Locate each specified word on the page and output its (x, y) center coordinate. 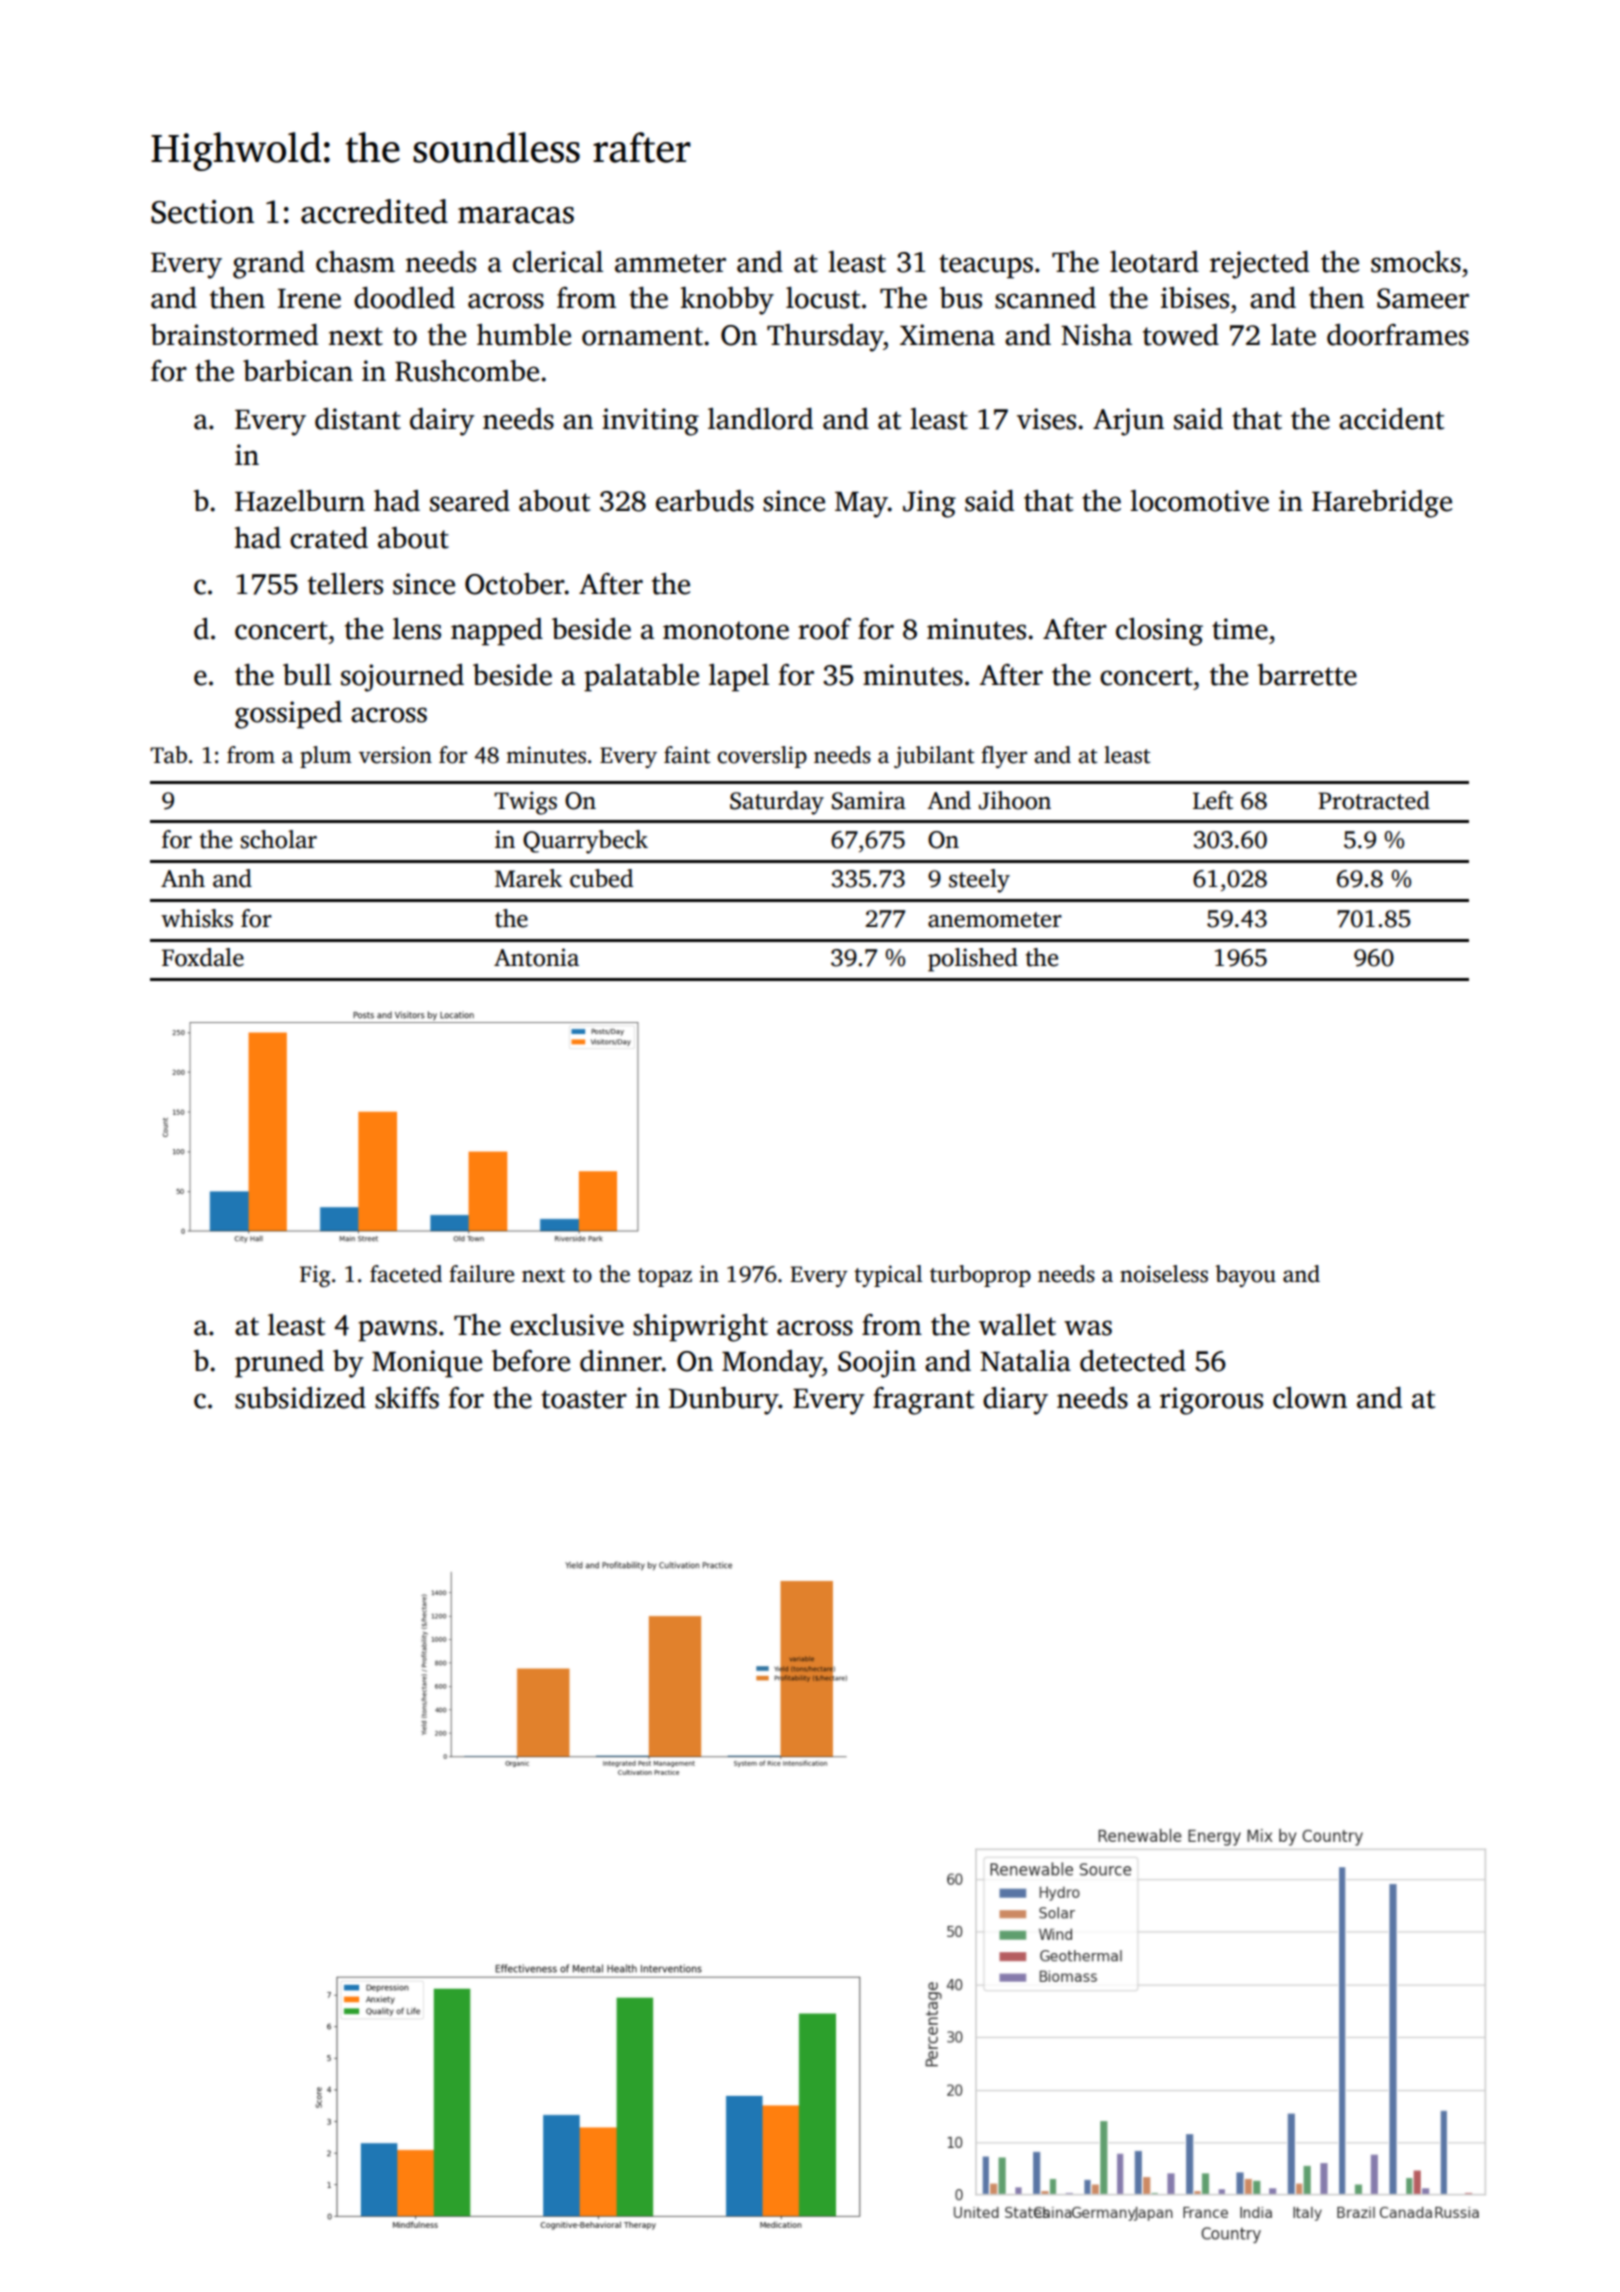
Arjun (1128, 422)
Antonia (536, 957)
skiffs (407, 1398)
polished (973, 960)
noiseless (1164, 1274)
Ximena (947, 335)
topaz (665, 1277)
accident (1391, 419)
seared (470, 501)
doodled (404, 298)
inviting (650, 422)
